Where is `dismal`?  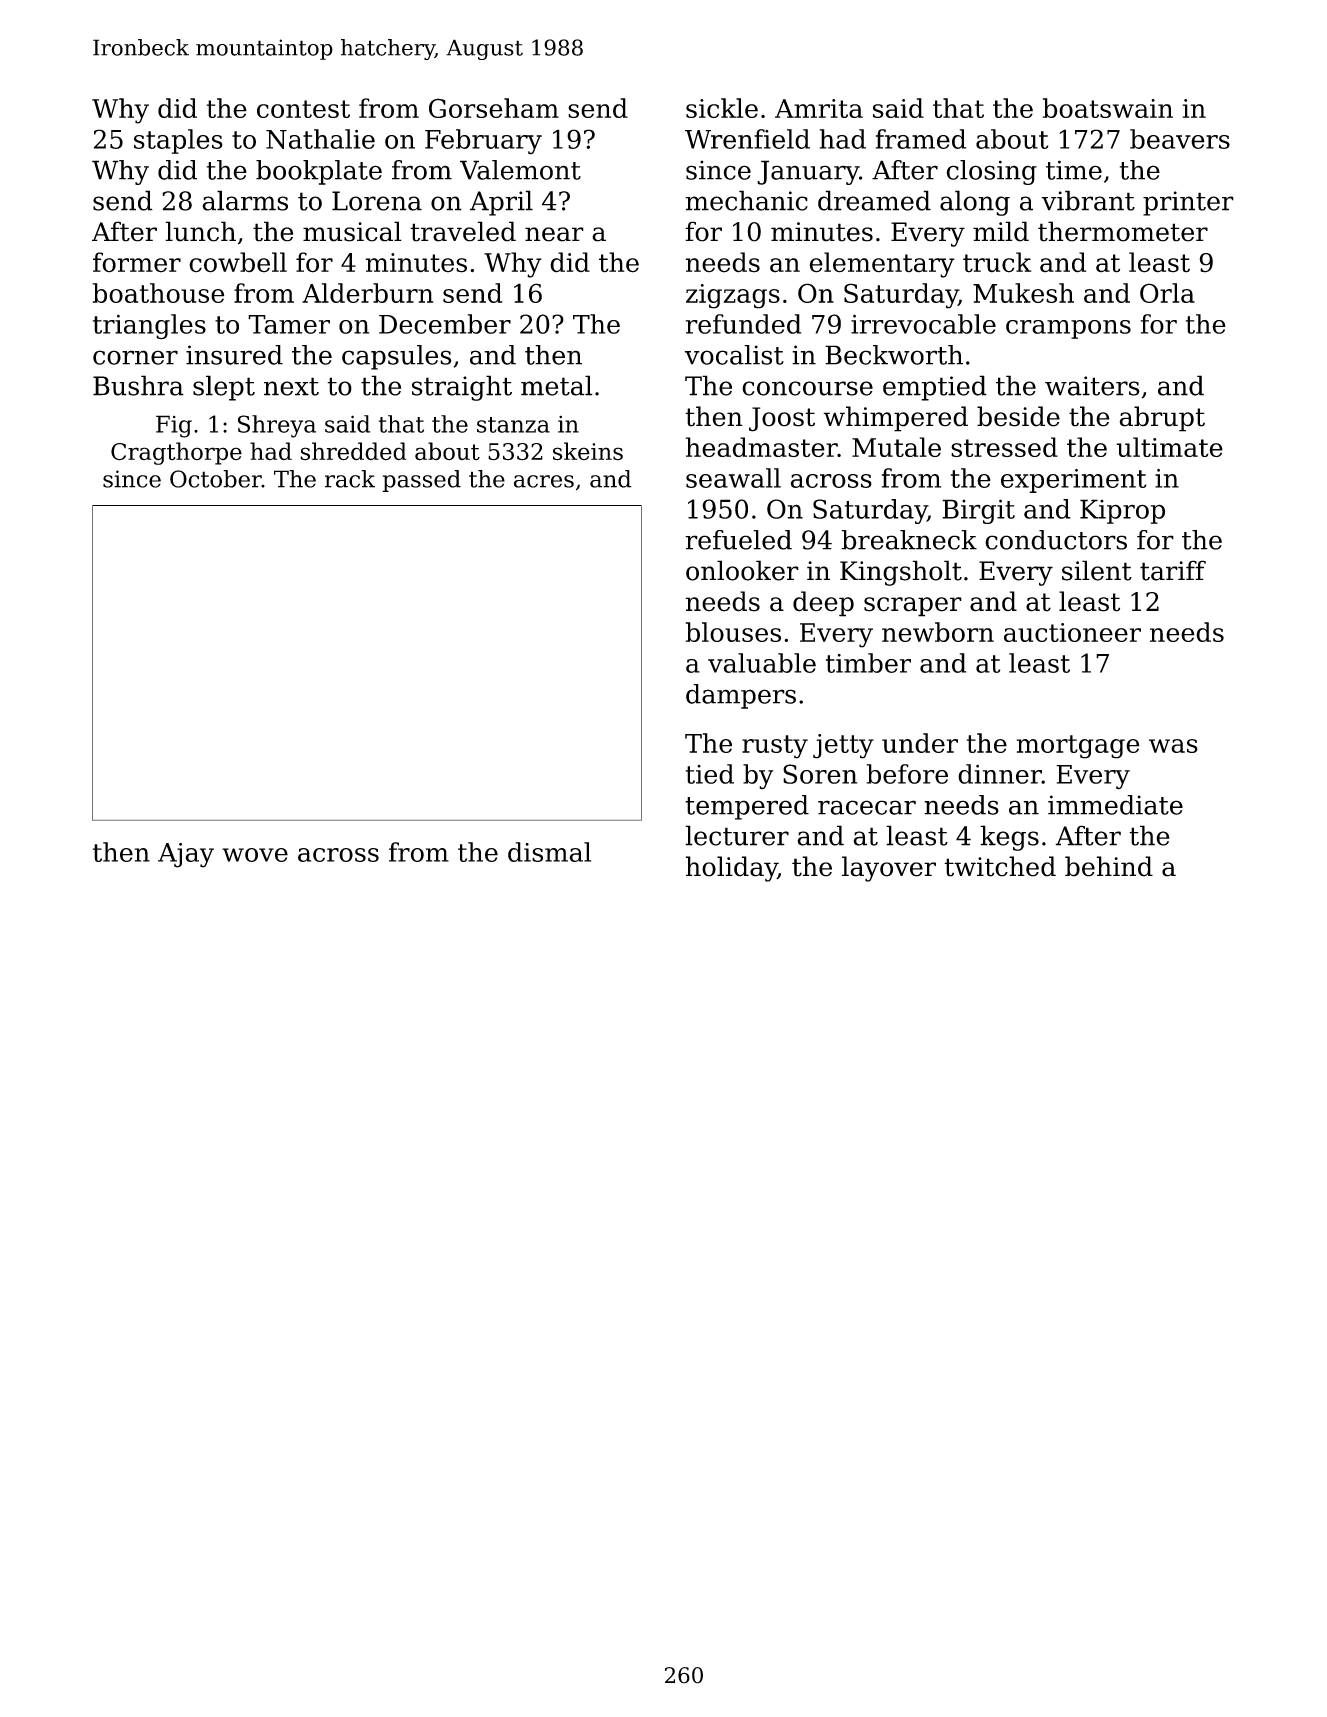
dismal is located at coordinates (549, 852).
